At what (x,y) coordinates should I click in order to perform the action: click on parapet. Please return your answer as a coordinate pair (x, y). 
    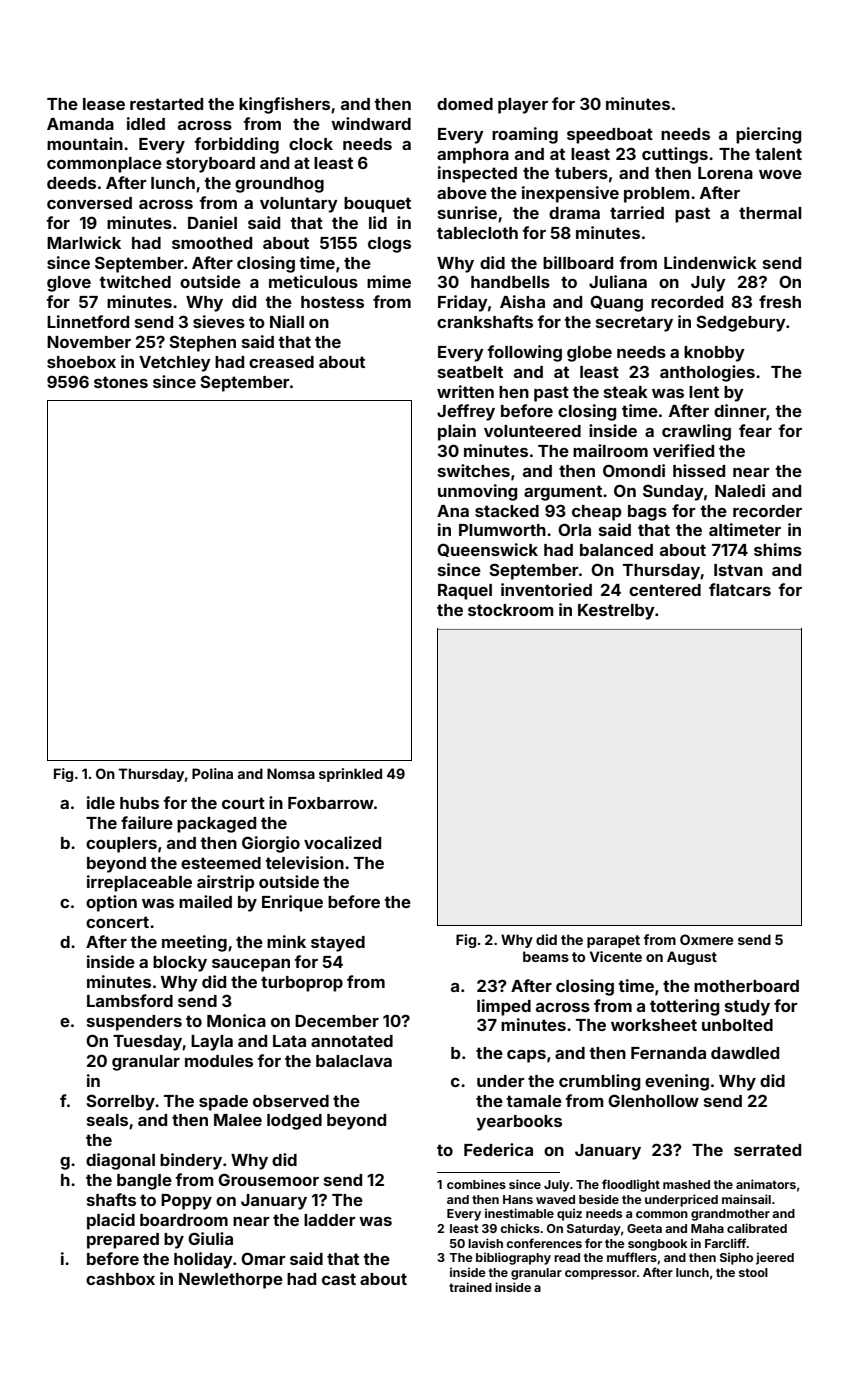
    Looking at the image, I should click on (613, 941).
